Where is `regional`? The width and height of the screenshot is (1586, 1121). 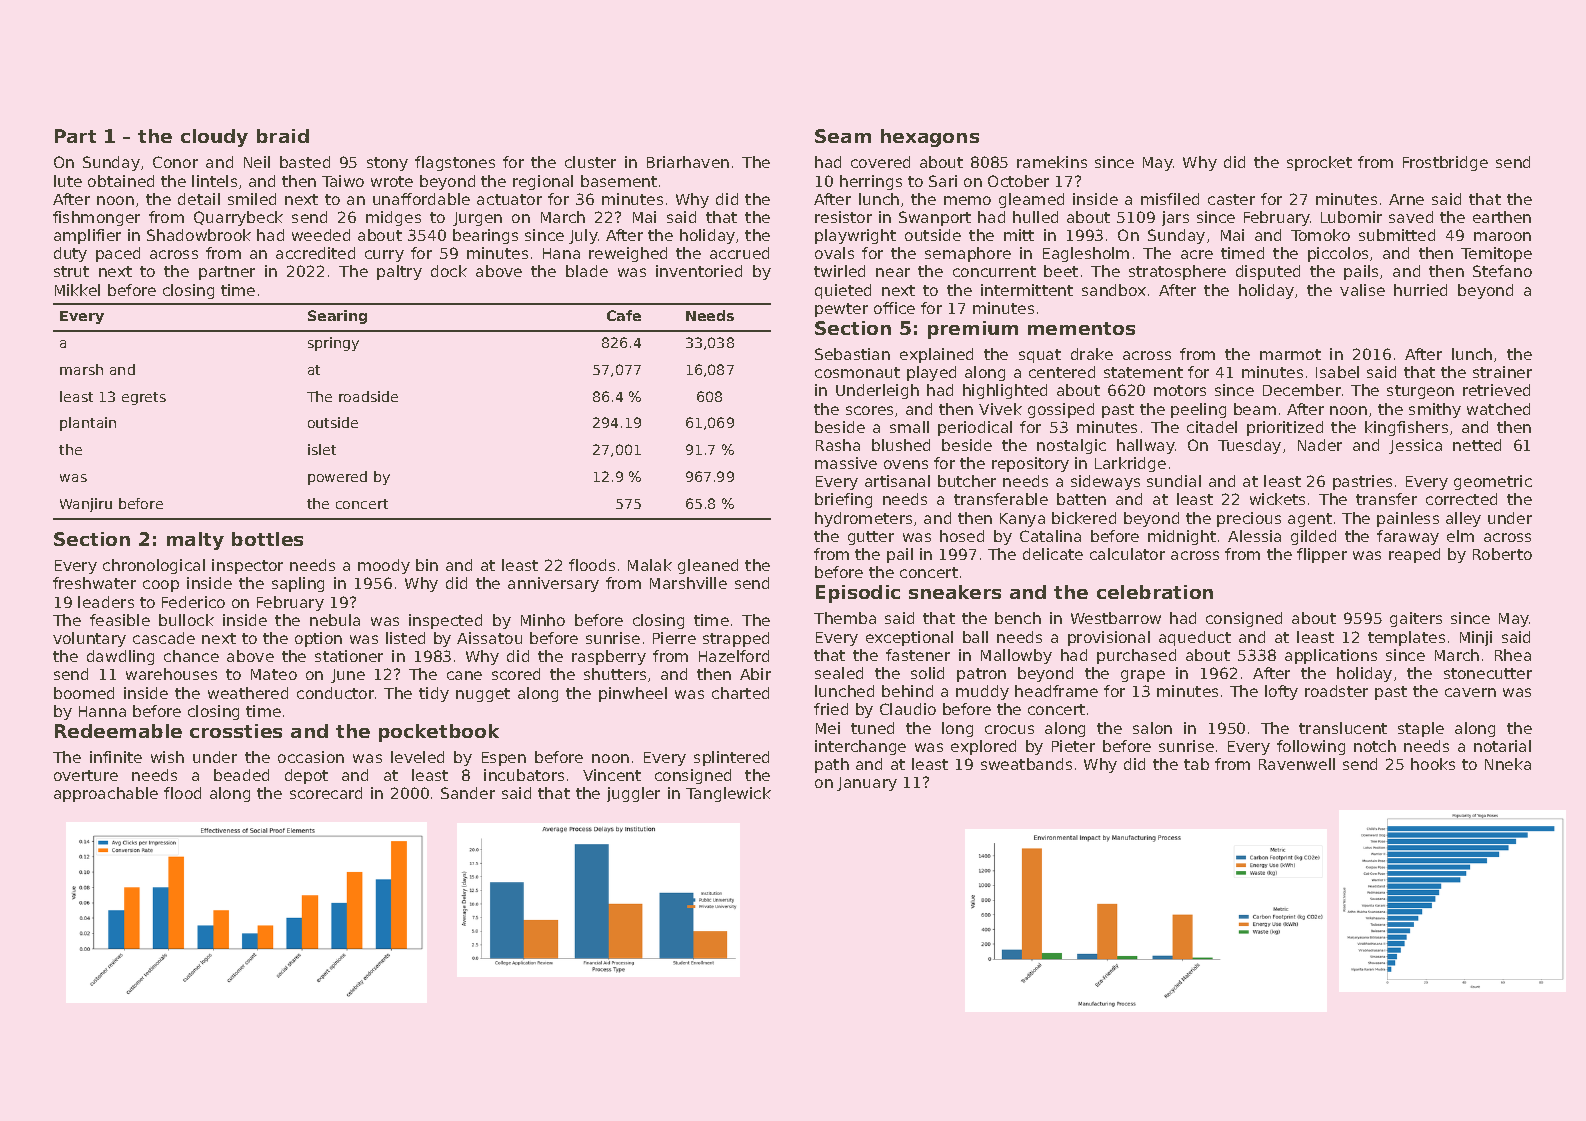 regional is located at coordinates (543, 182).
